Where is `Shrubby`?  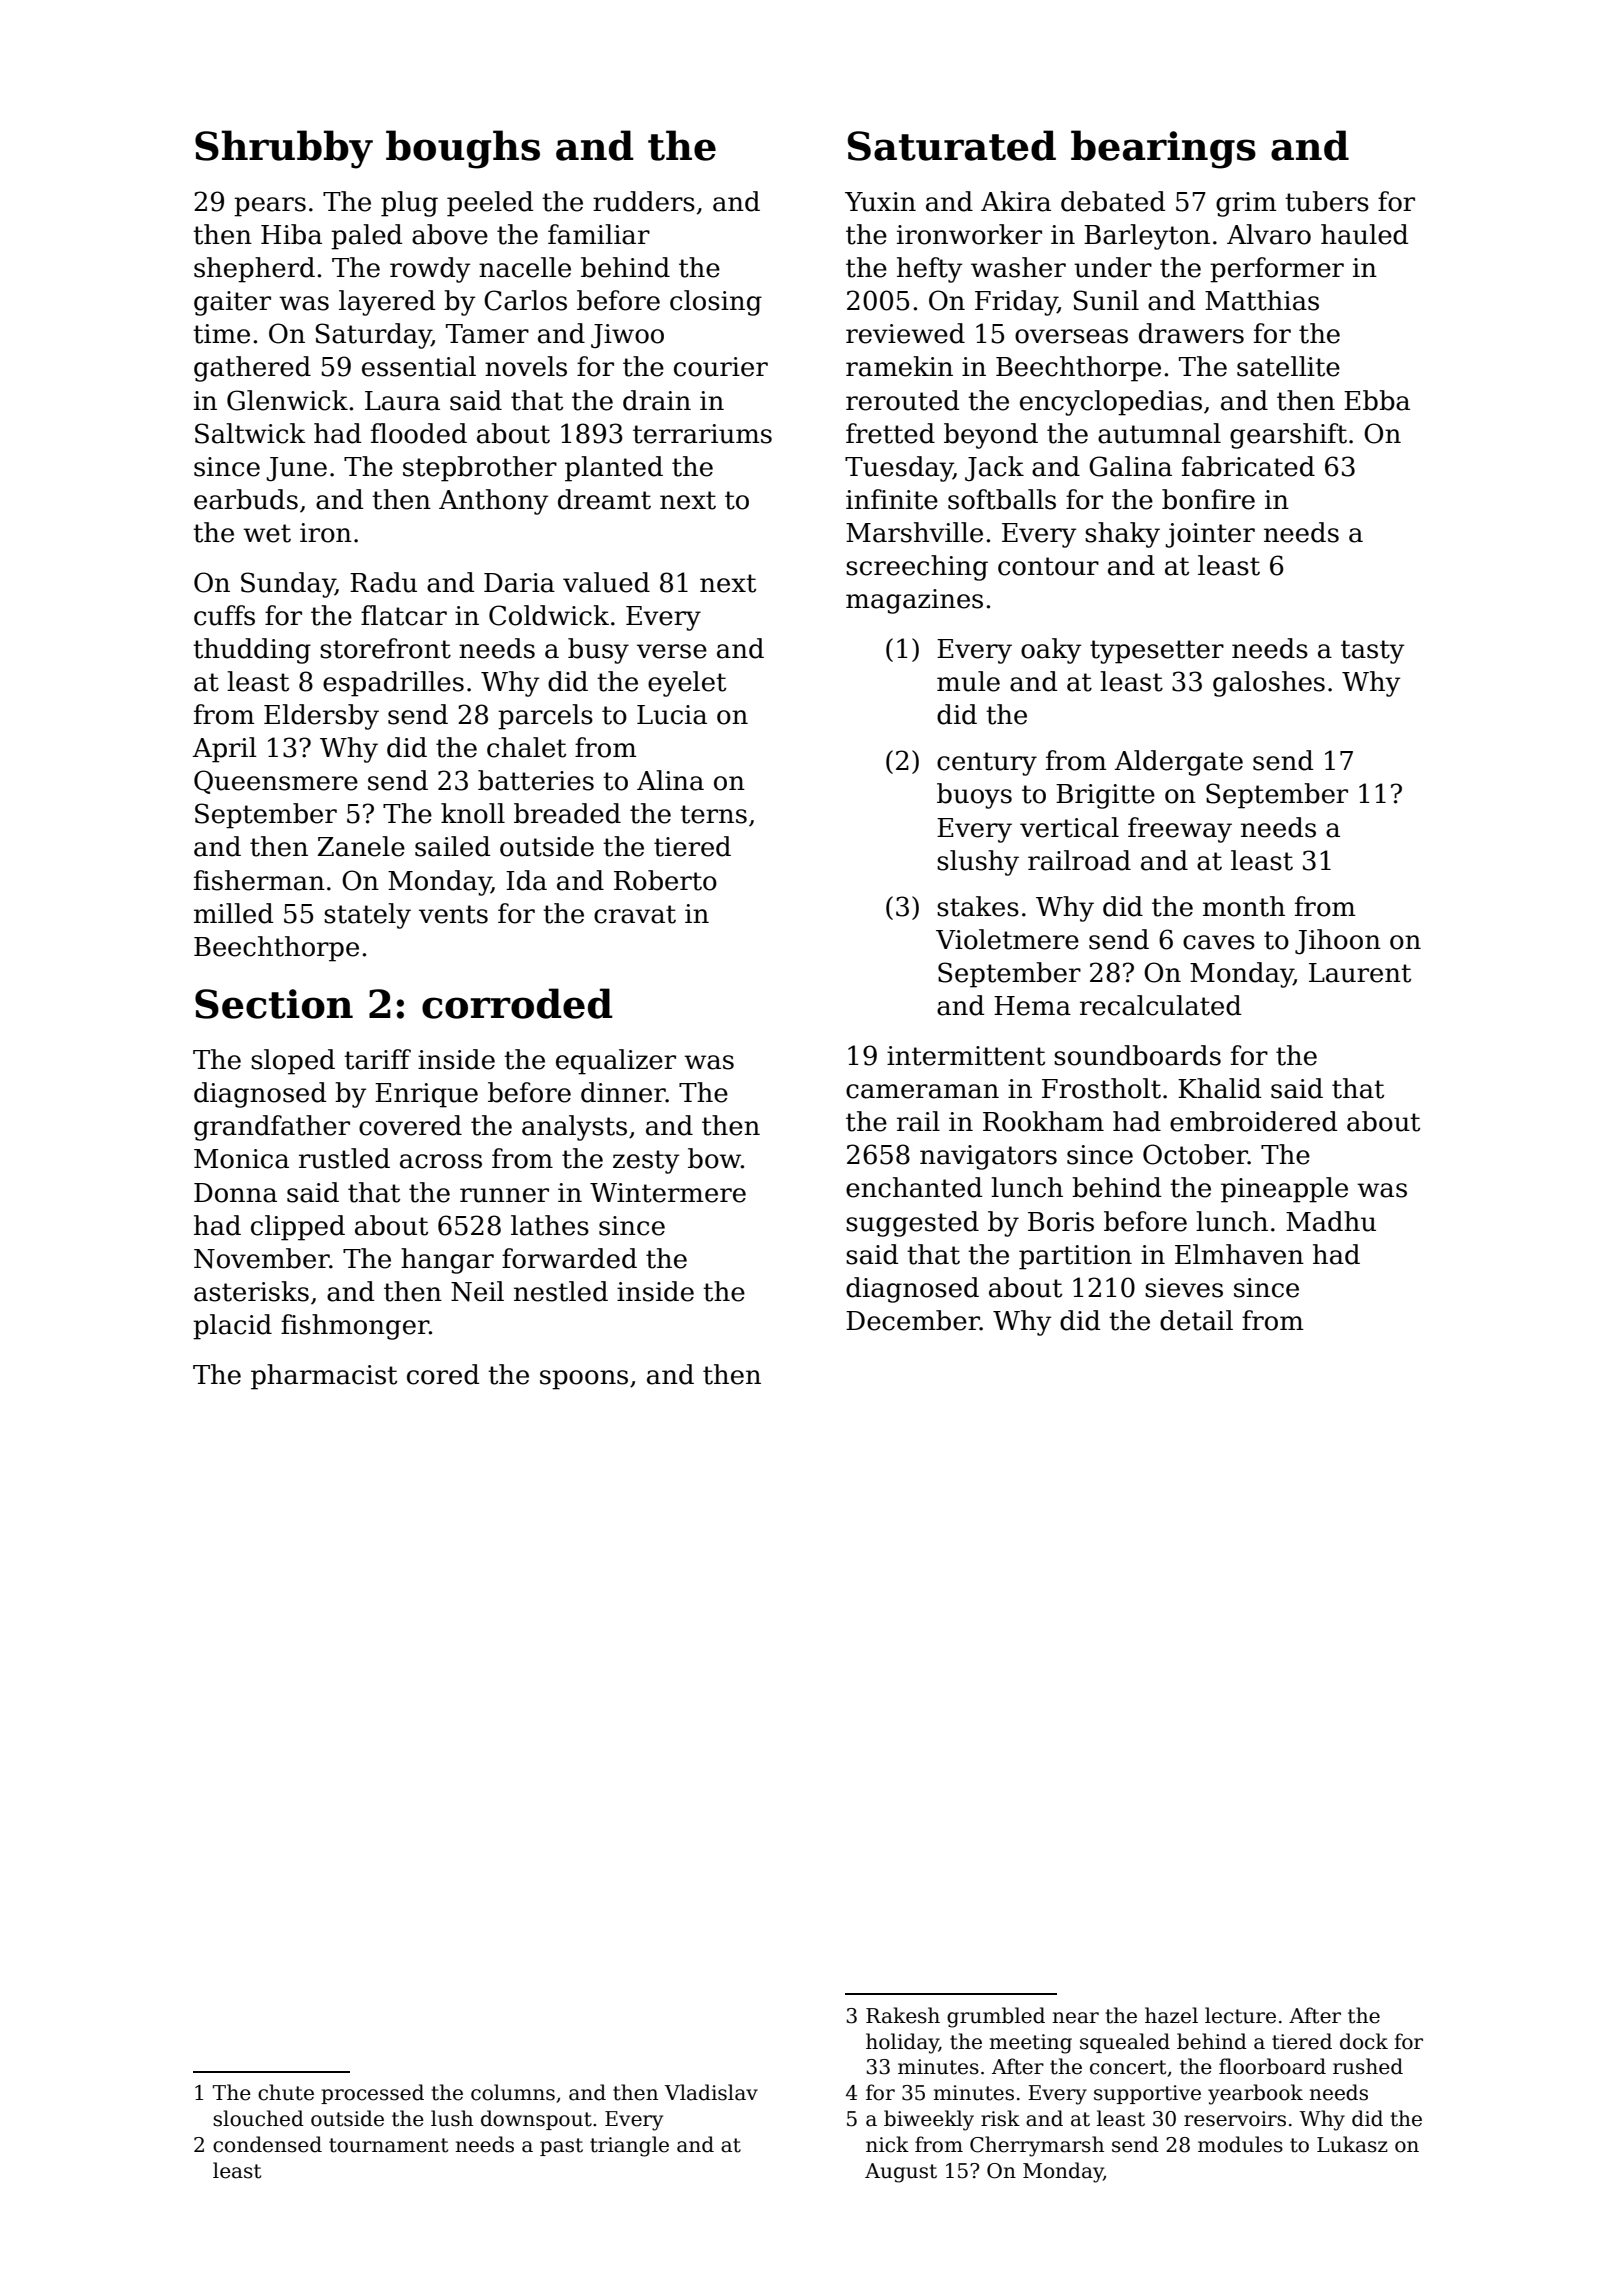
Shrubby is located at coordinates (284, 149).
